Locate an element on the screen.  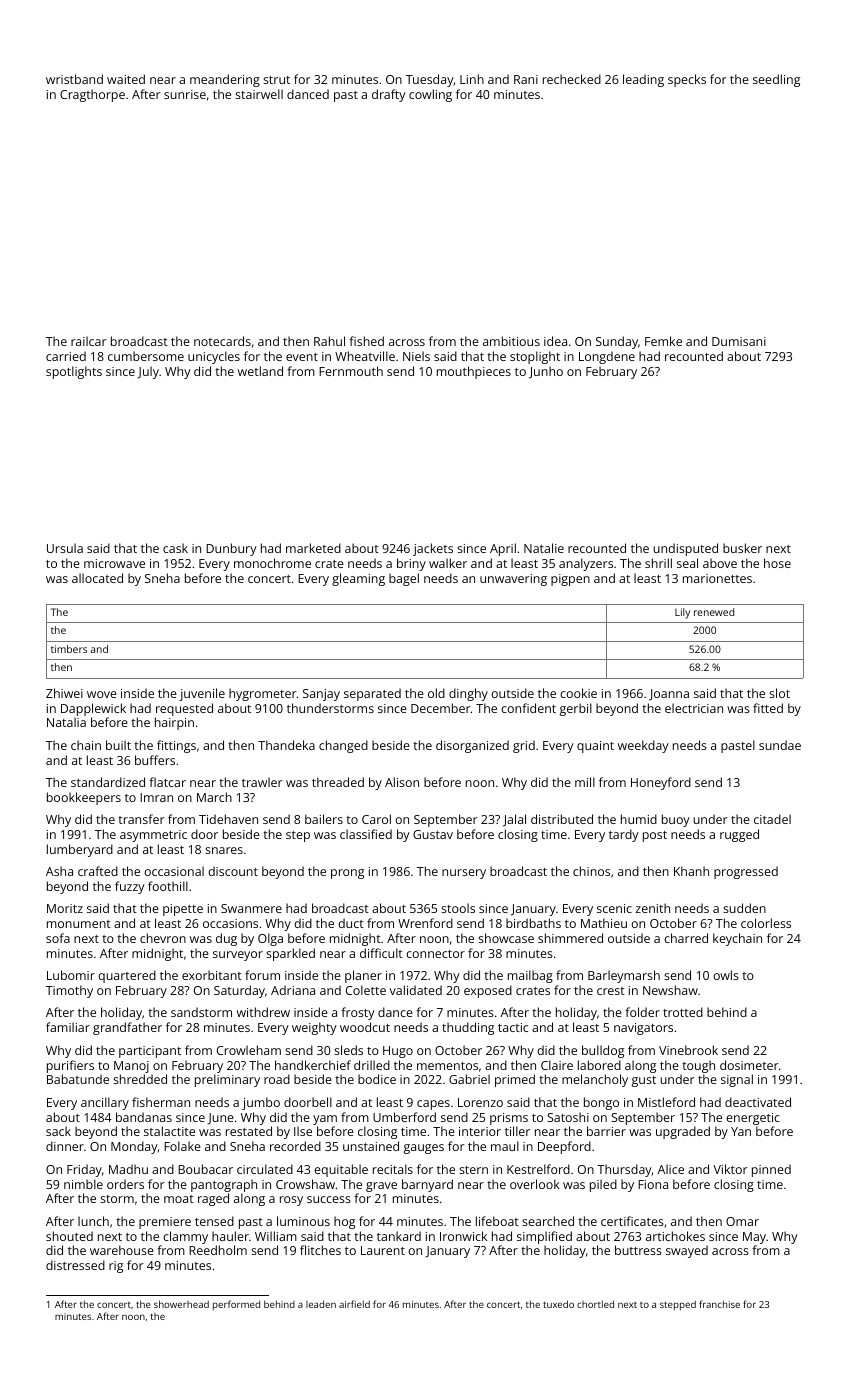
confident is located at coordinates (528, 708).
